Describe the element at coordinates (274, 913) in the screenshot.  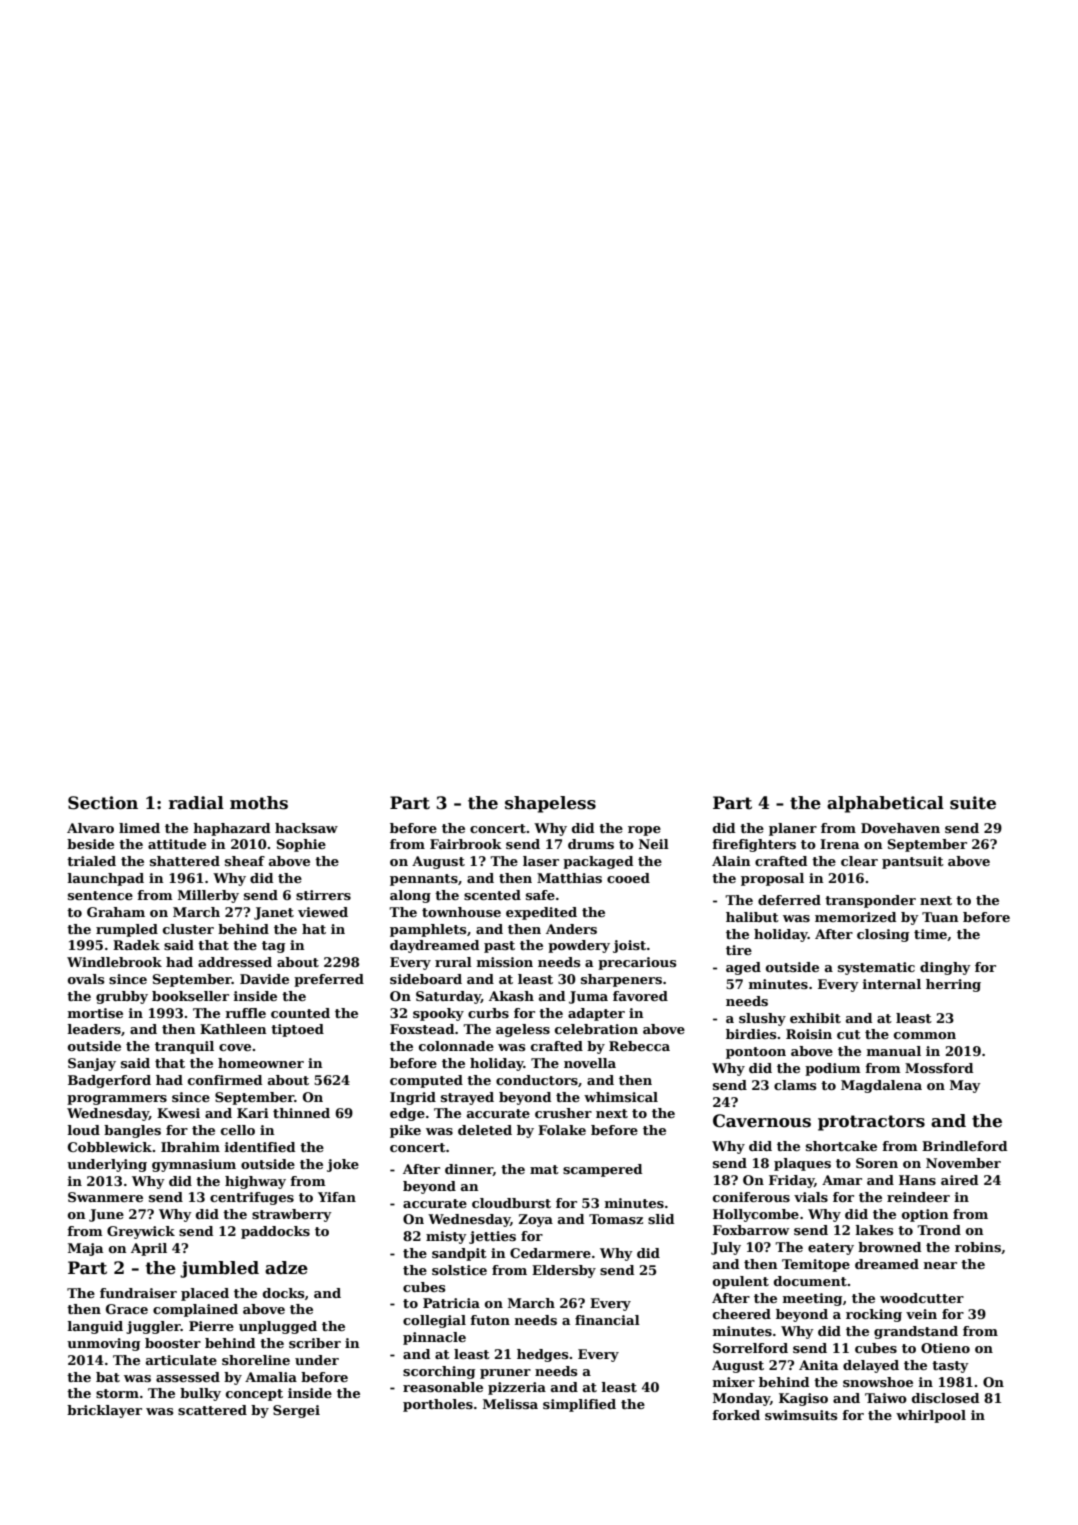
I see `Janet` at that location.
